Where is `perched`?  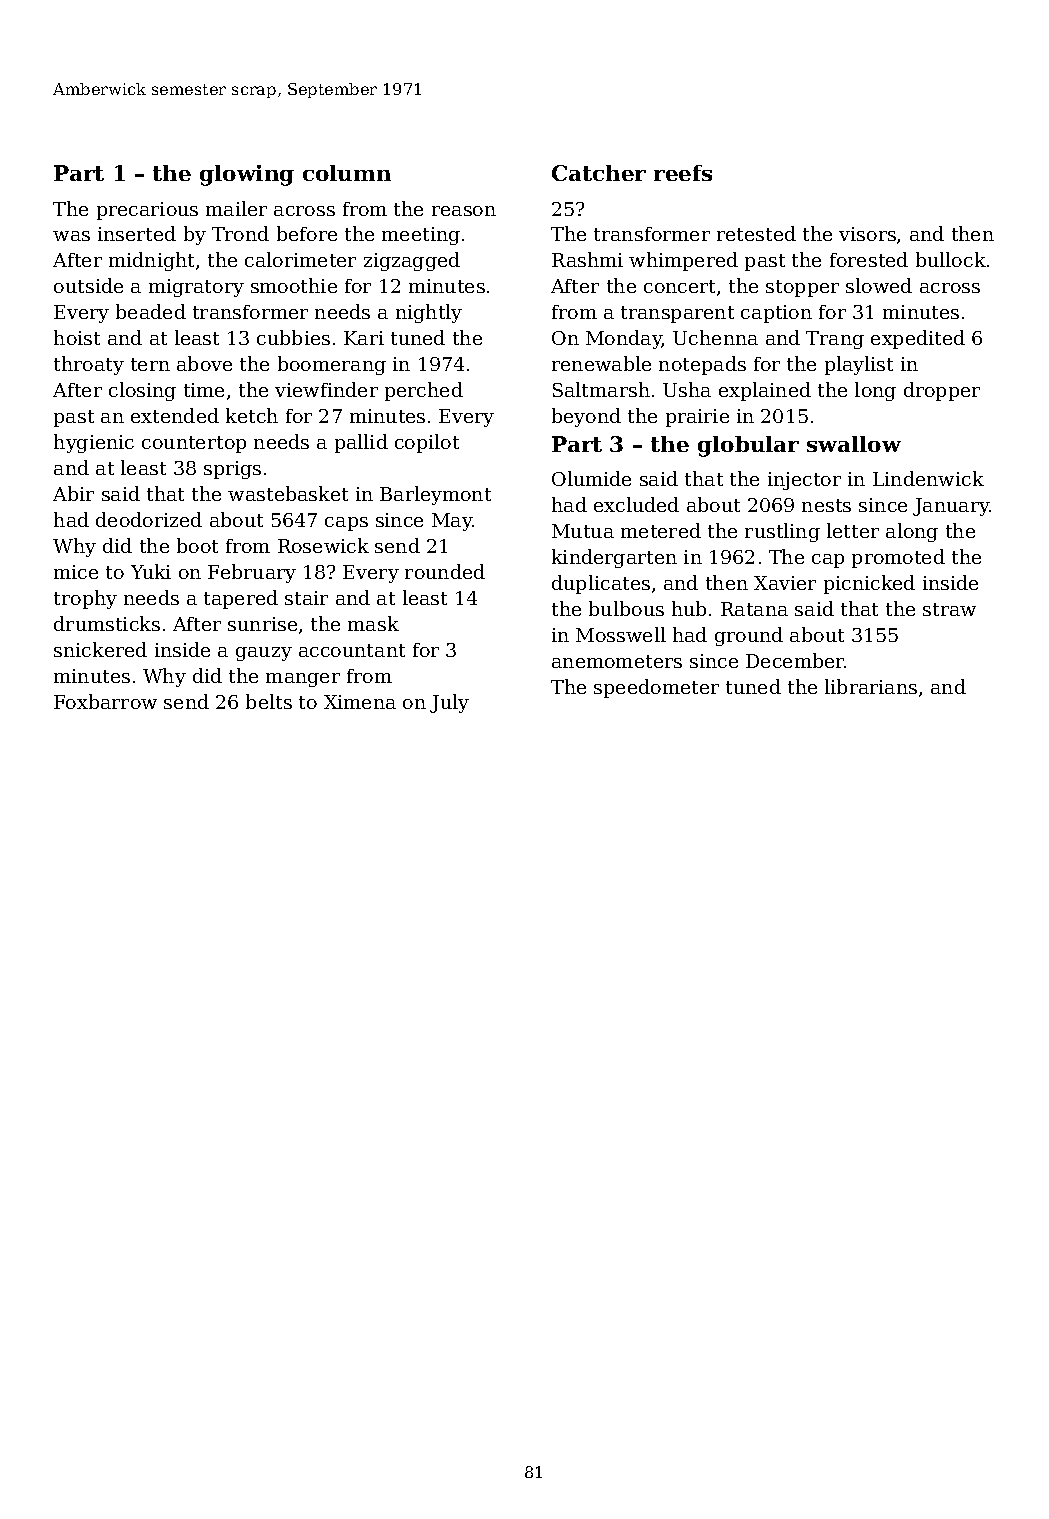
perched is located at coordinates (424, 391).
